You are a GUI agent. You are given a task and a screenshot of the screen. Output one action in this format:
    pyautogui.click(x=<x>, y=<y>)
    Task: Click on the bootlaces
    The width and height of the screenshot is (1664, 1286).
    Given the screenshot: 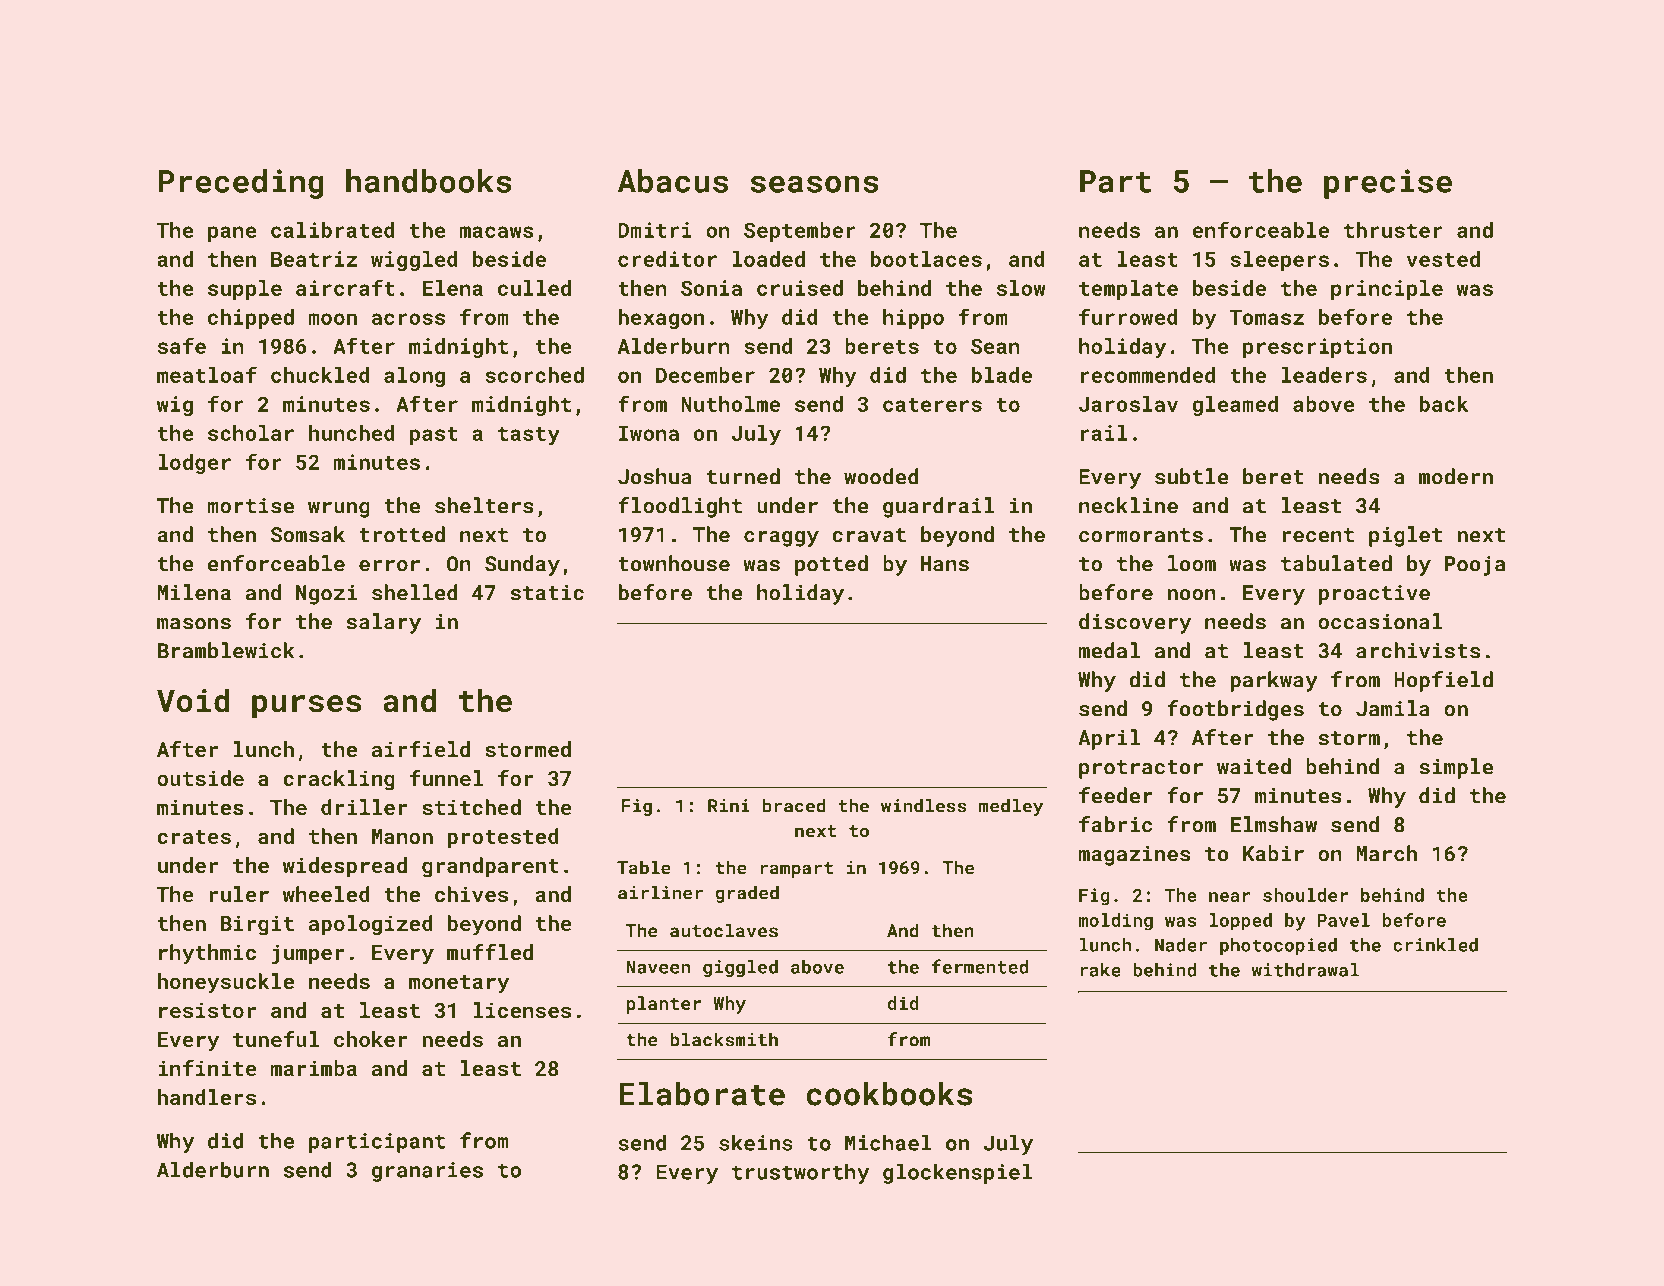 What is the action you would take?
    pyautogui.click(x=926, y=259)
